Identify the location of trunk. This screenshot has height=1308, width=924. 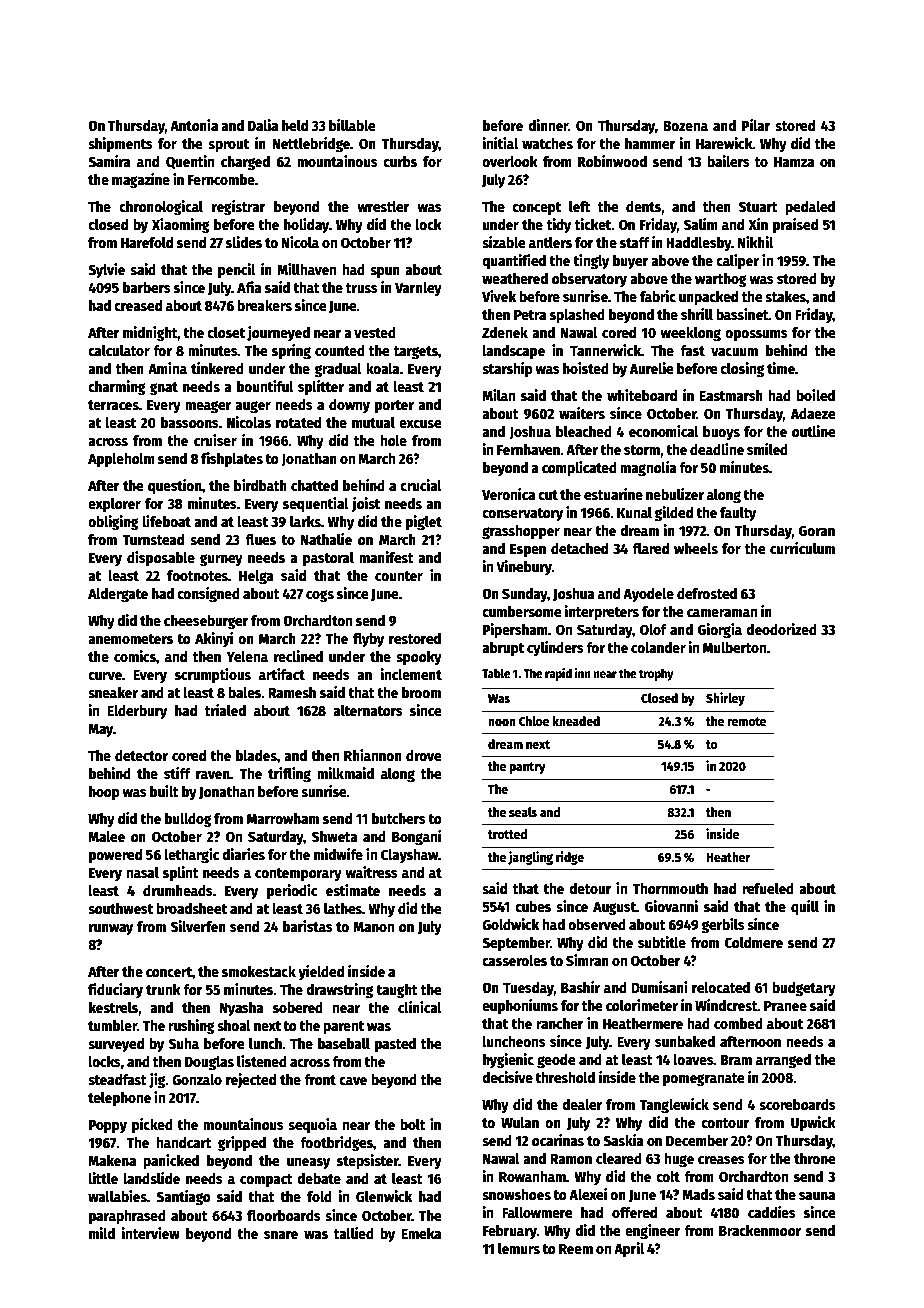
(163, 989).
